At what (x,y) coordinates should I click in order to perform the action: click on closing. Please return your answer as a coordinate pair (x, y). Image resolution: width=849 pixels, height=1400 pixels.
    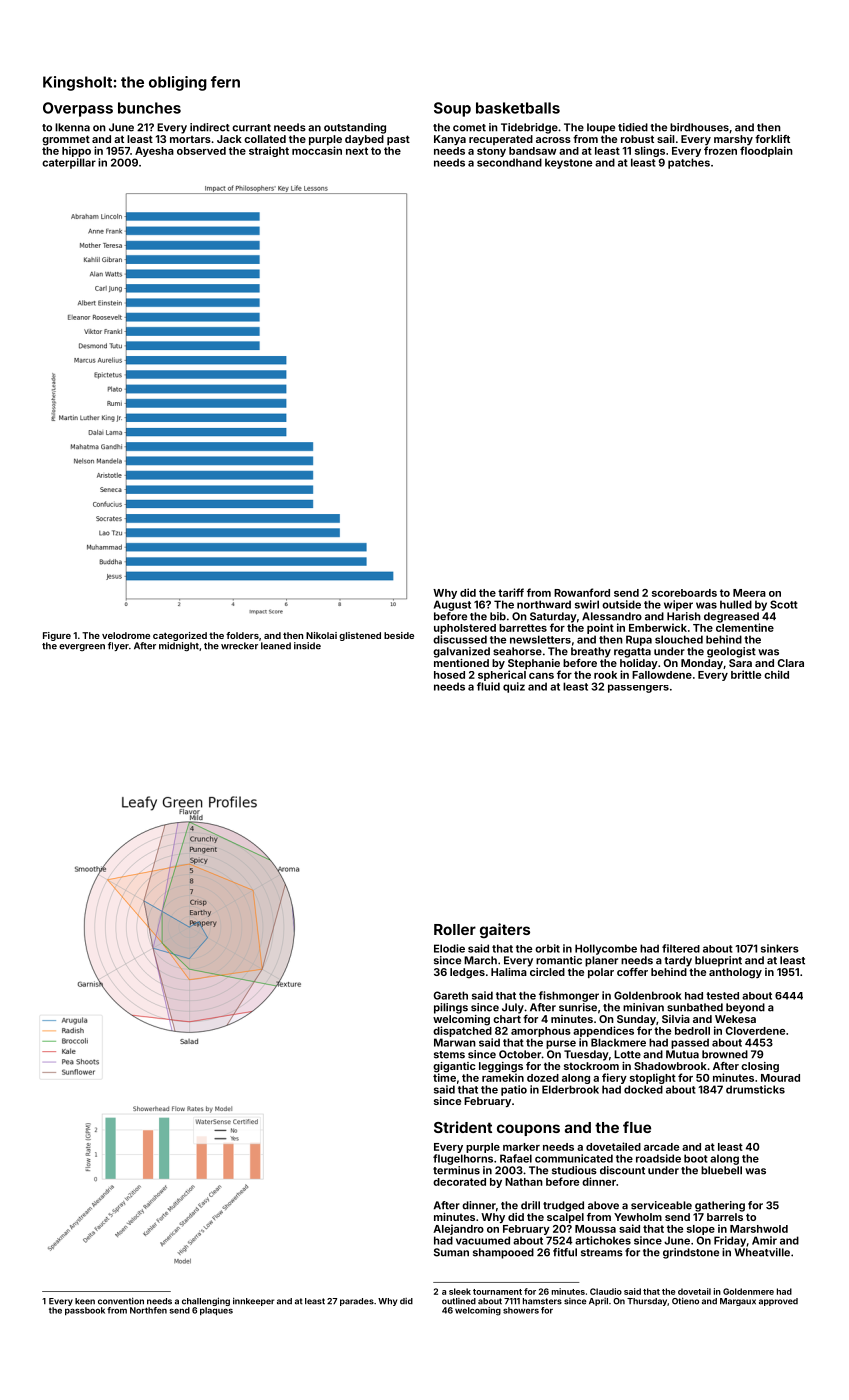
    Looking at the image, I should click on (760, 1067).
